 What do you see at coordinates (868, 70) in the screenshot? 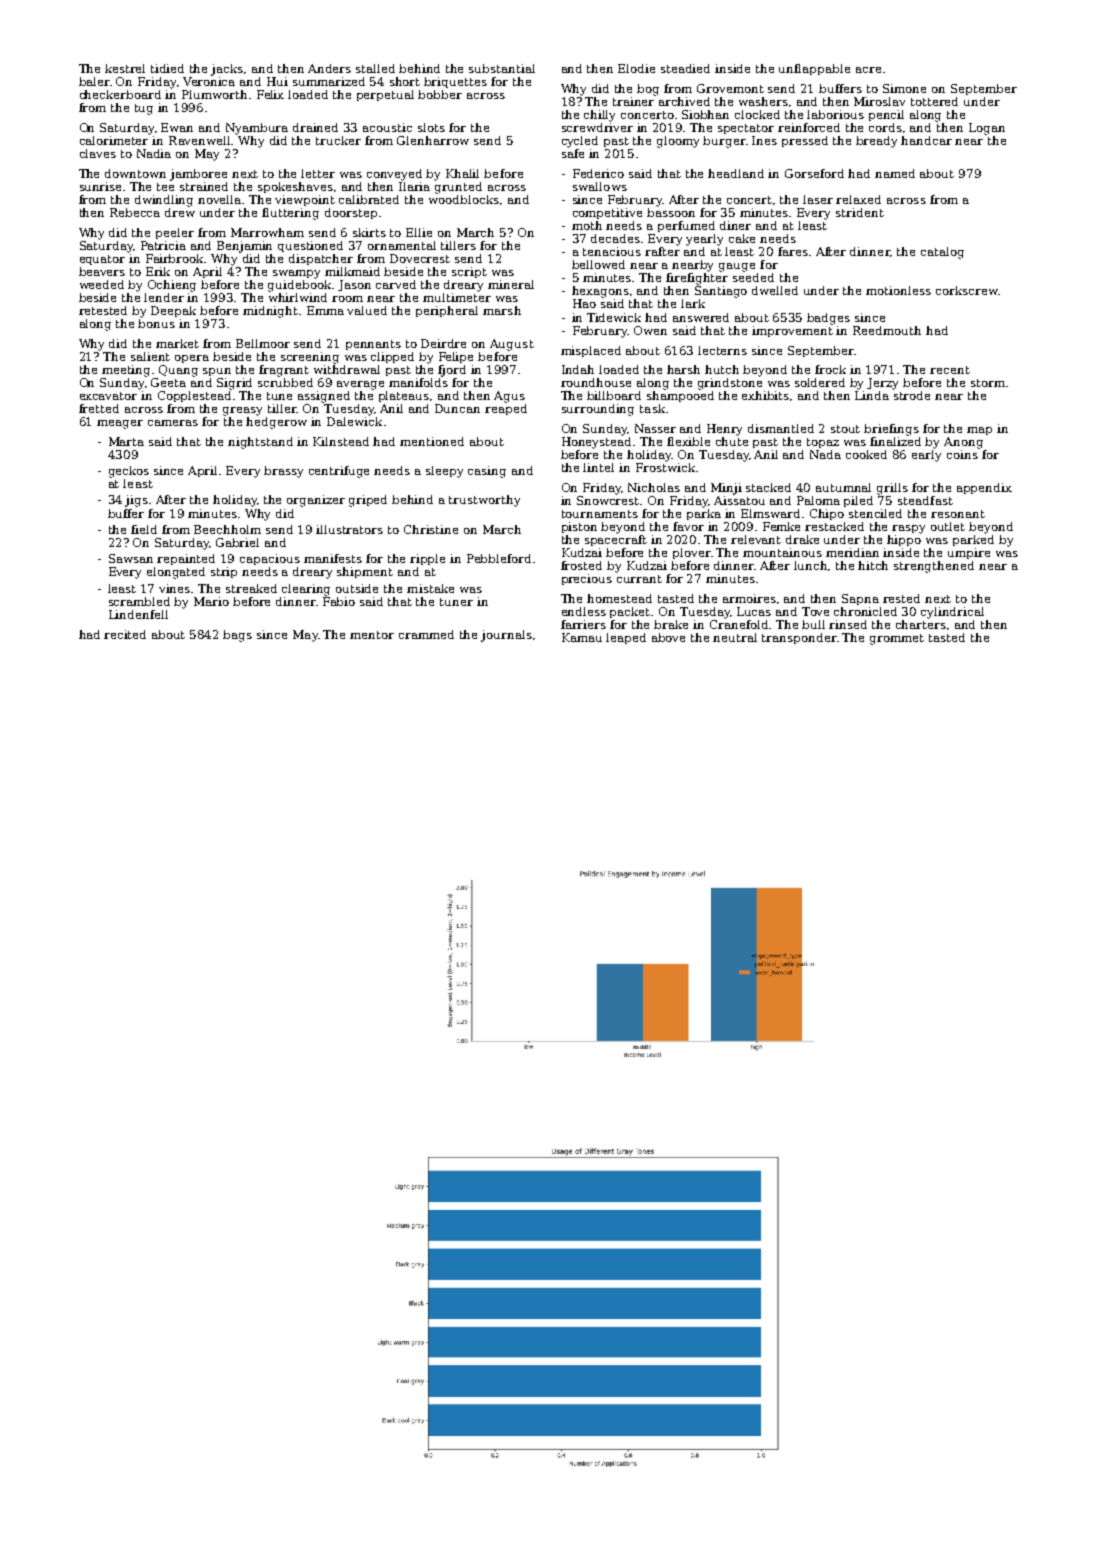
I see `acre` at bounding box center [868, 70].
